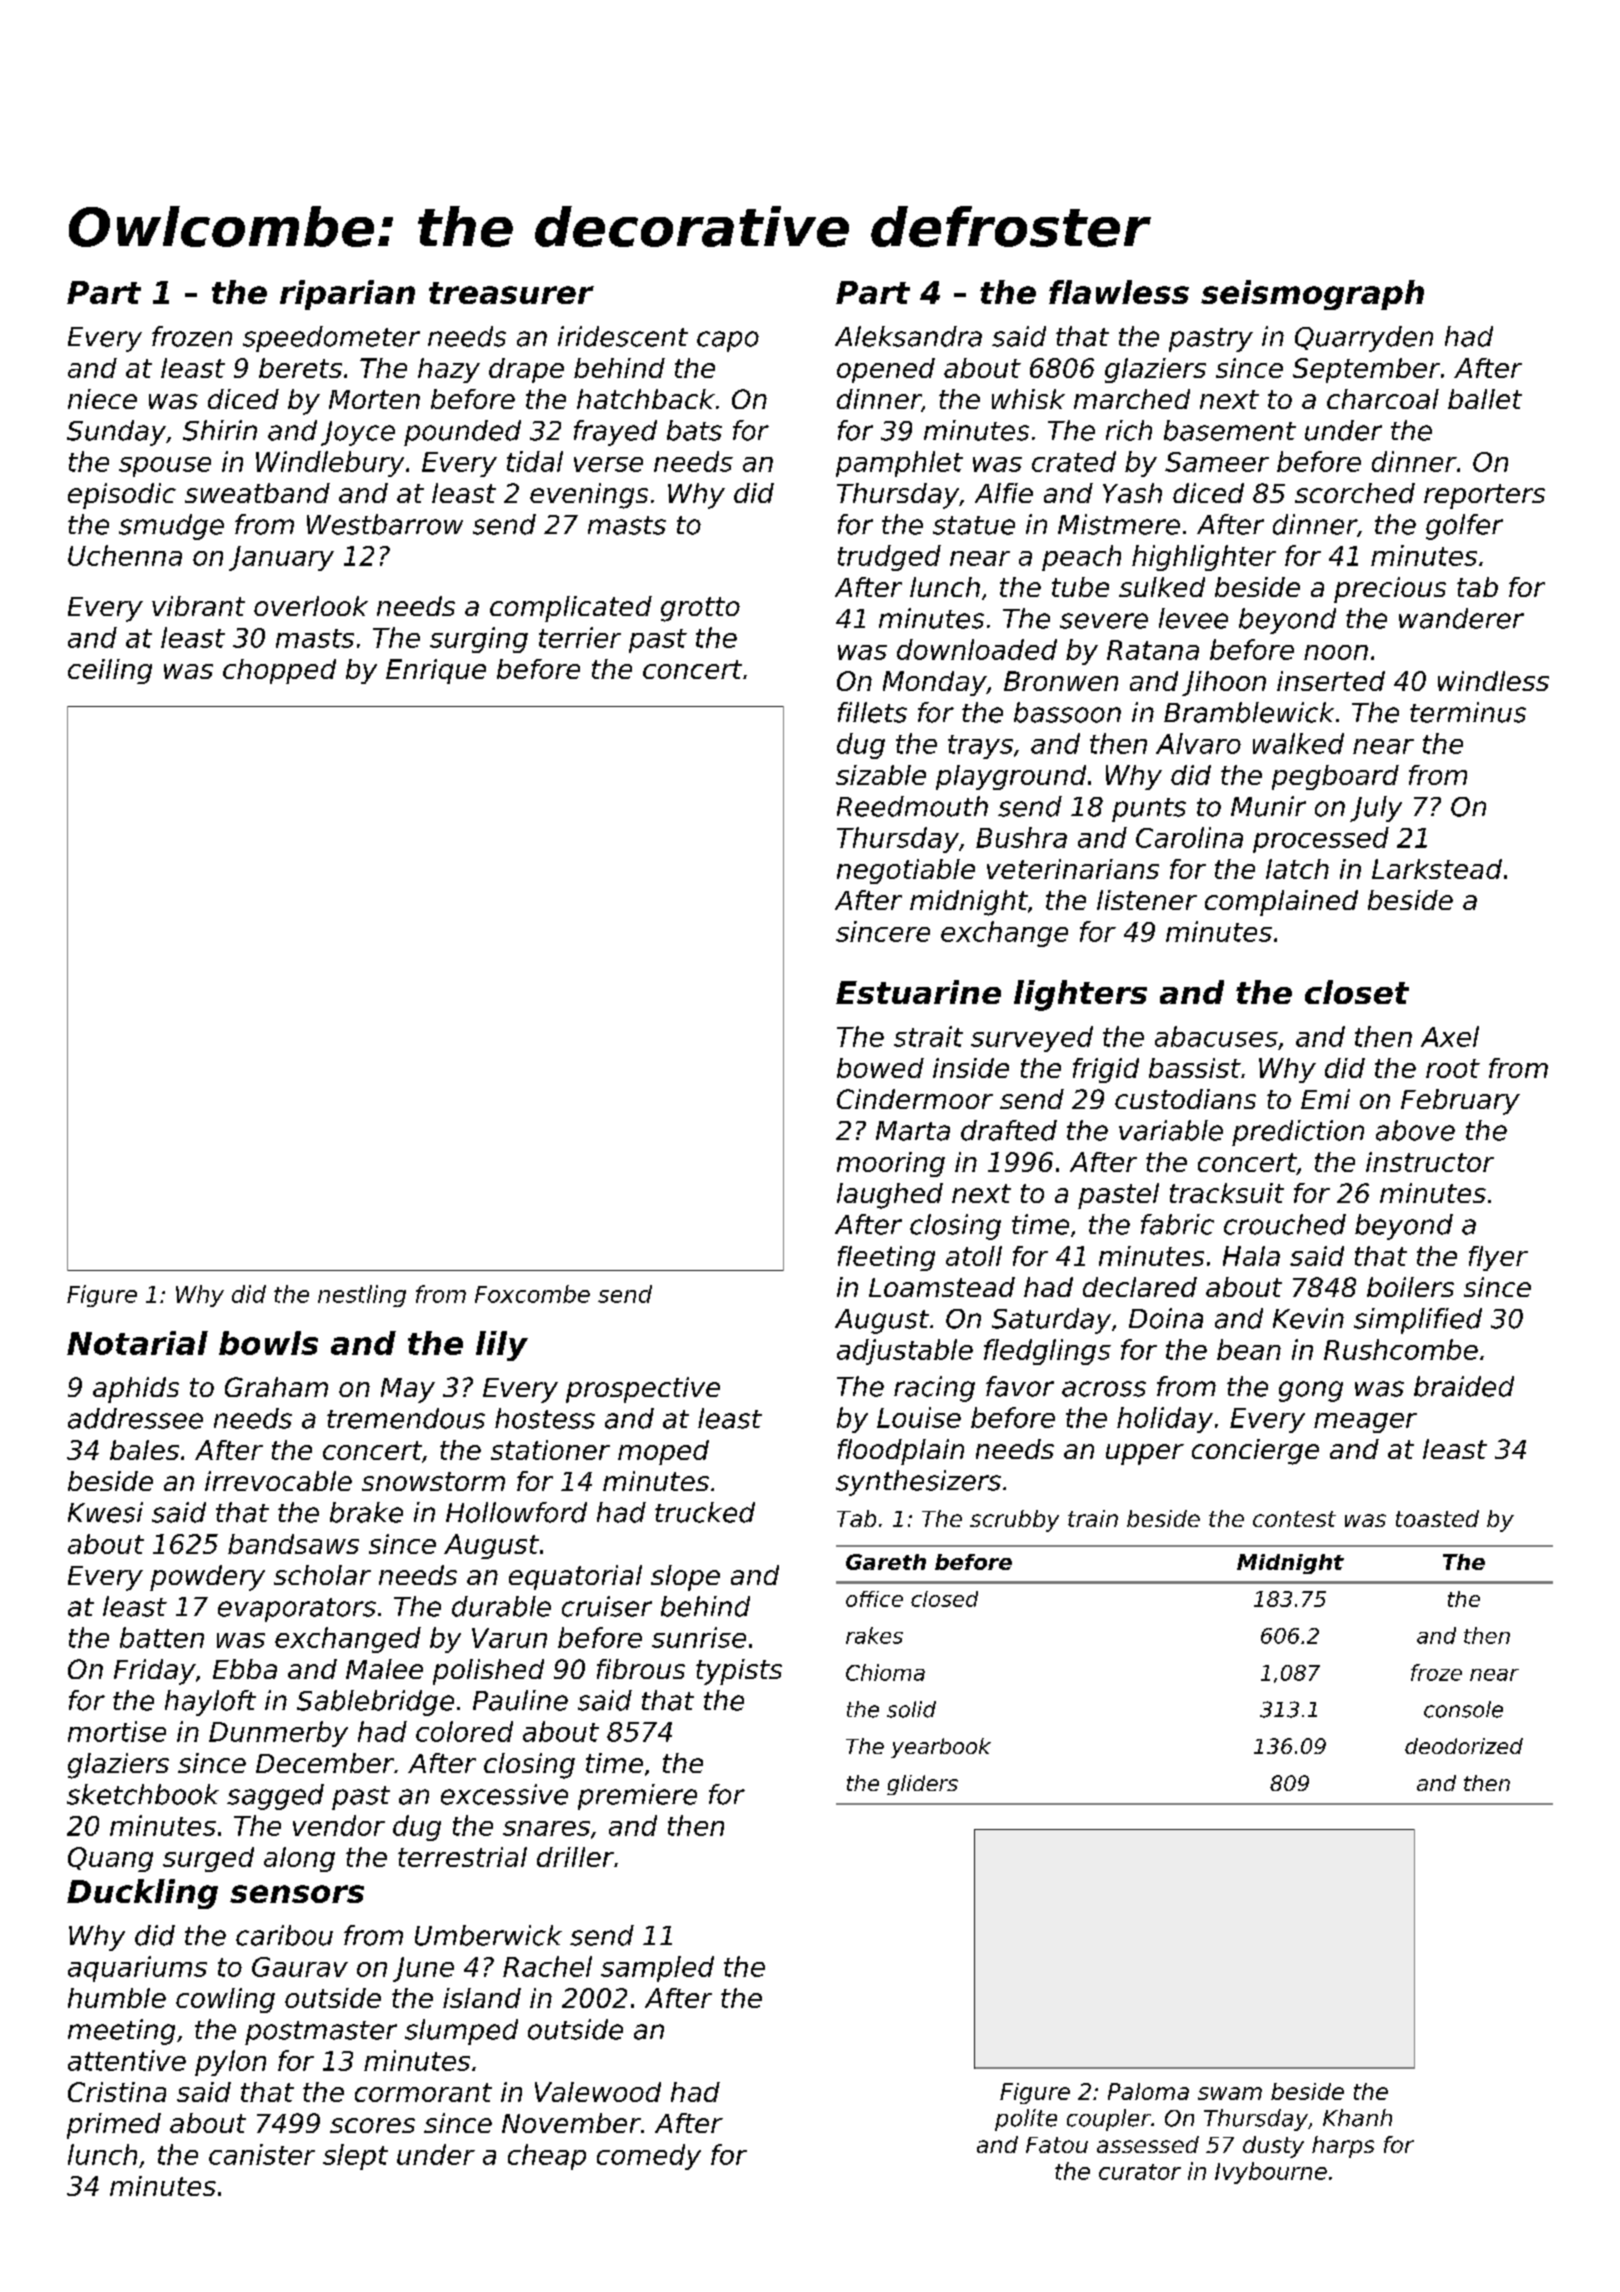 This page has height=2292, width=1620. Describe the element at coordinates (105, 1512) in the page. I see `Kwesi` at that location.
